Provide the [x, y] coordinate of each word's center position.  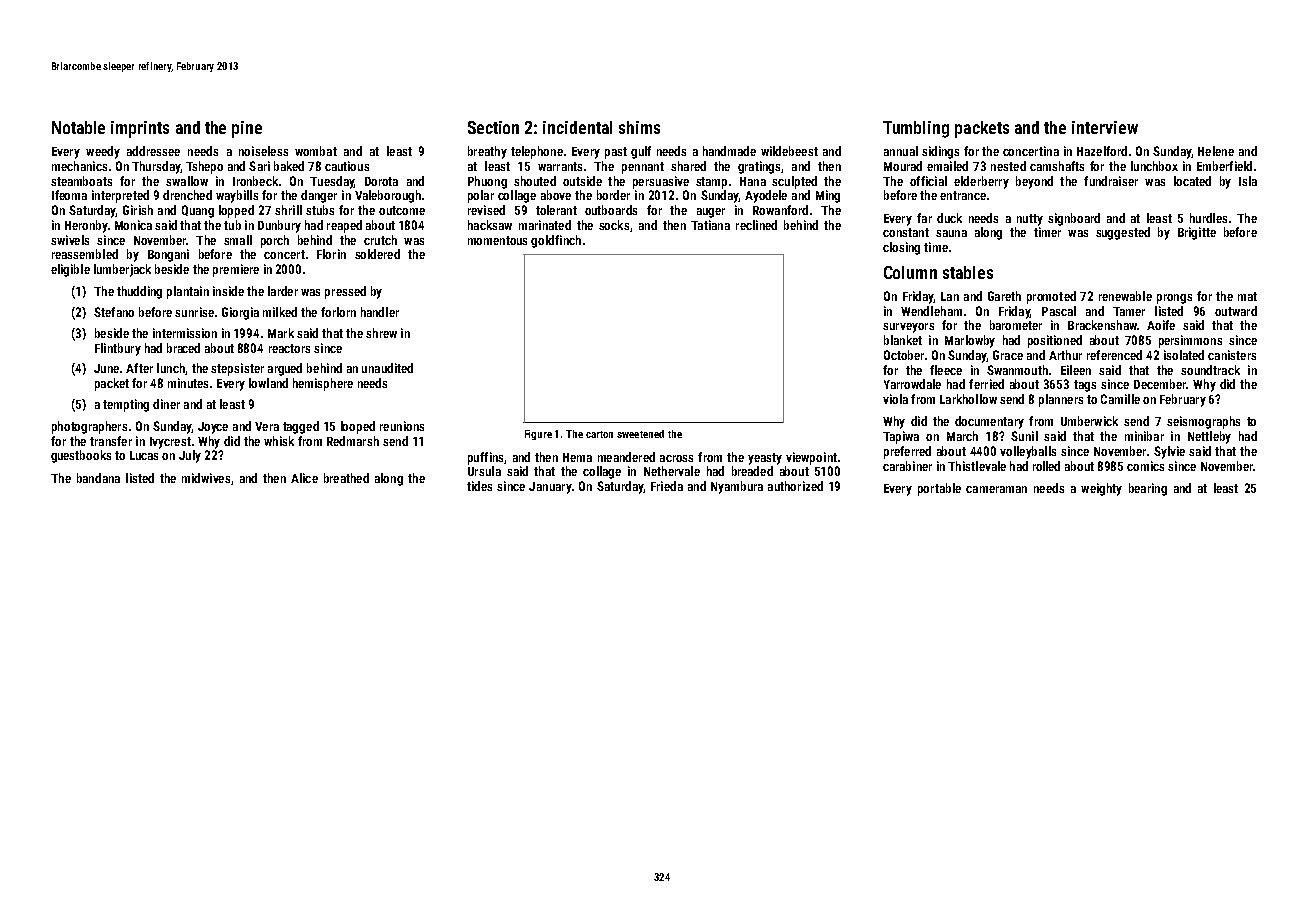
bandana [98, 478]
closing [901, 248]
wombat [316, 151]
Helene [1216, 151]
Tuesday [332, 182]
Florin [331, 254]
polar [481, 196]
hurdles [1208, 218]
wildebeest [789, 151]
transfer [111, 441]
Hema [577, 457]
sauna [951, 233]
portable [939, 489]
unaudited [387, 368]
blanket [903, 340]
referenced [1114, 355]
